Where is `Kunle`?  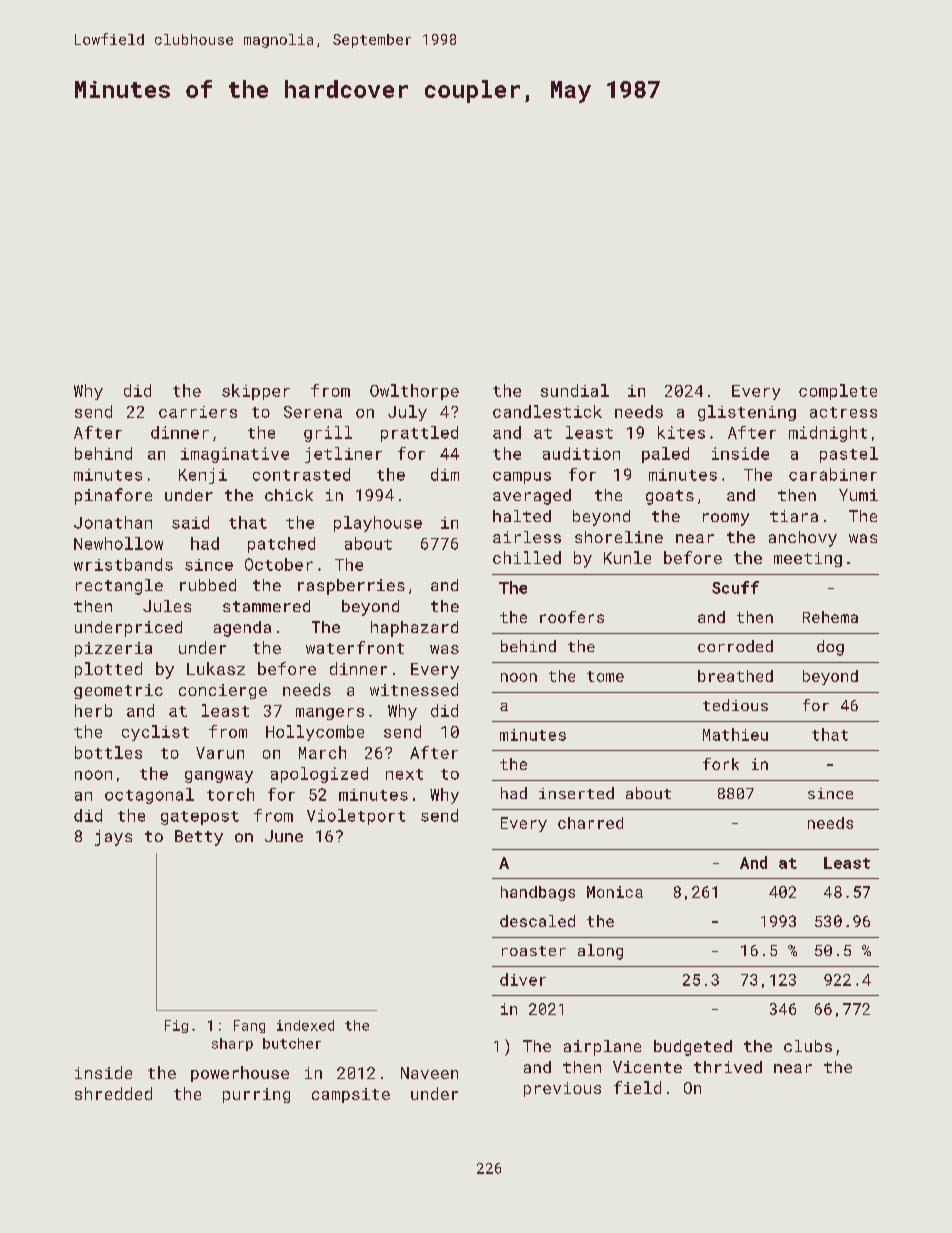 Kunle is located at coordinates (627, 557).
